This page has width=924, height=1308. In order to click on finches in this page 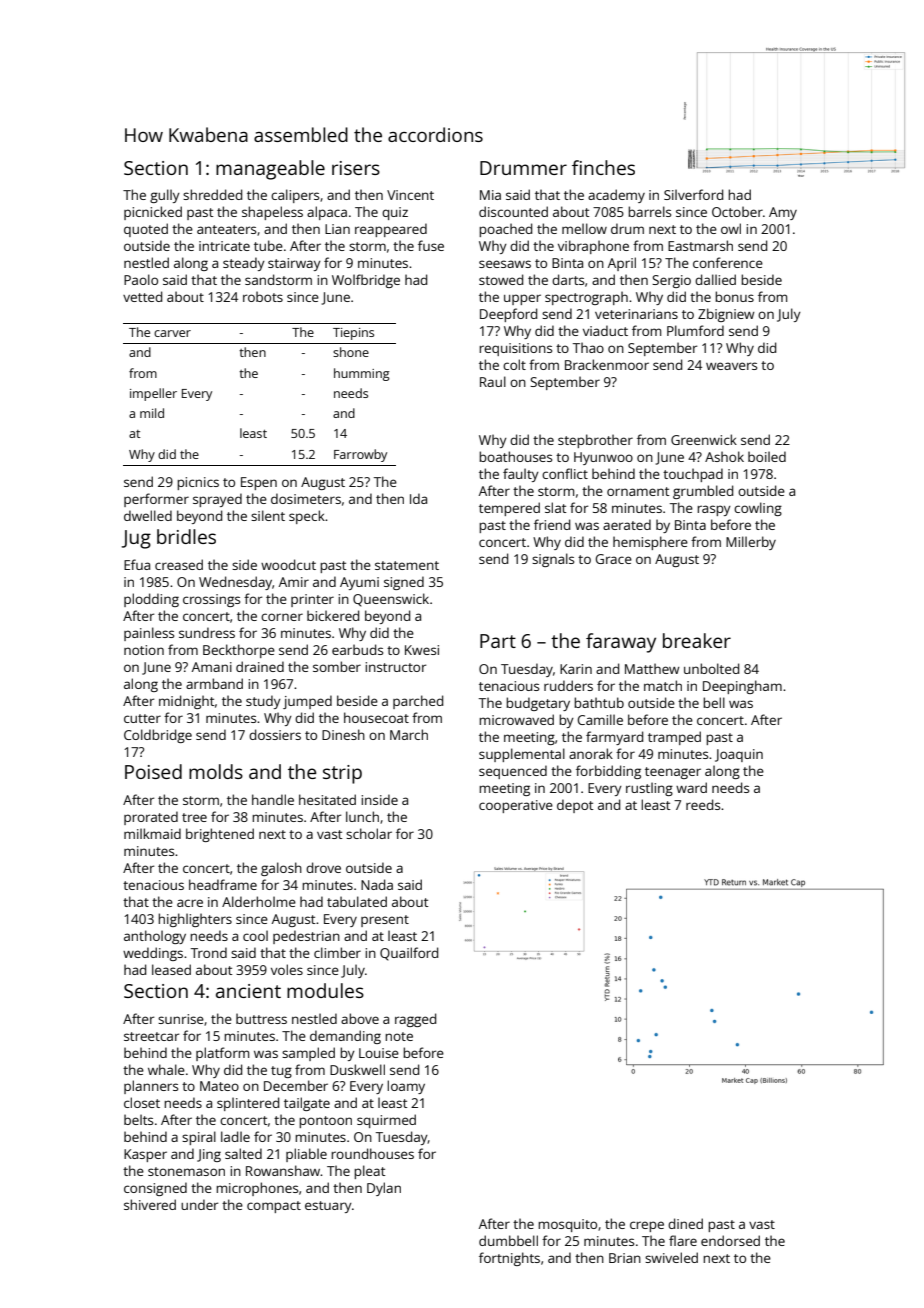, I will do `click(603, 167)`.
